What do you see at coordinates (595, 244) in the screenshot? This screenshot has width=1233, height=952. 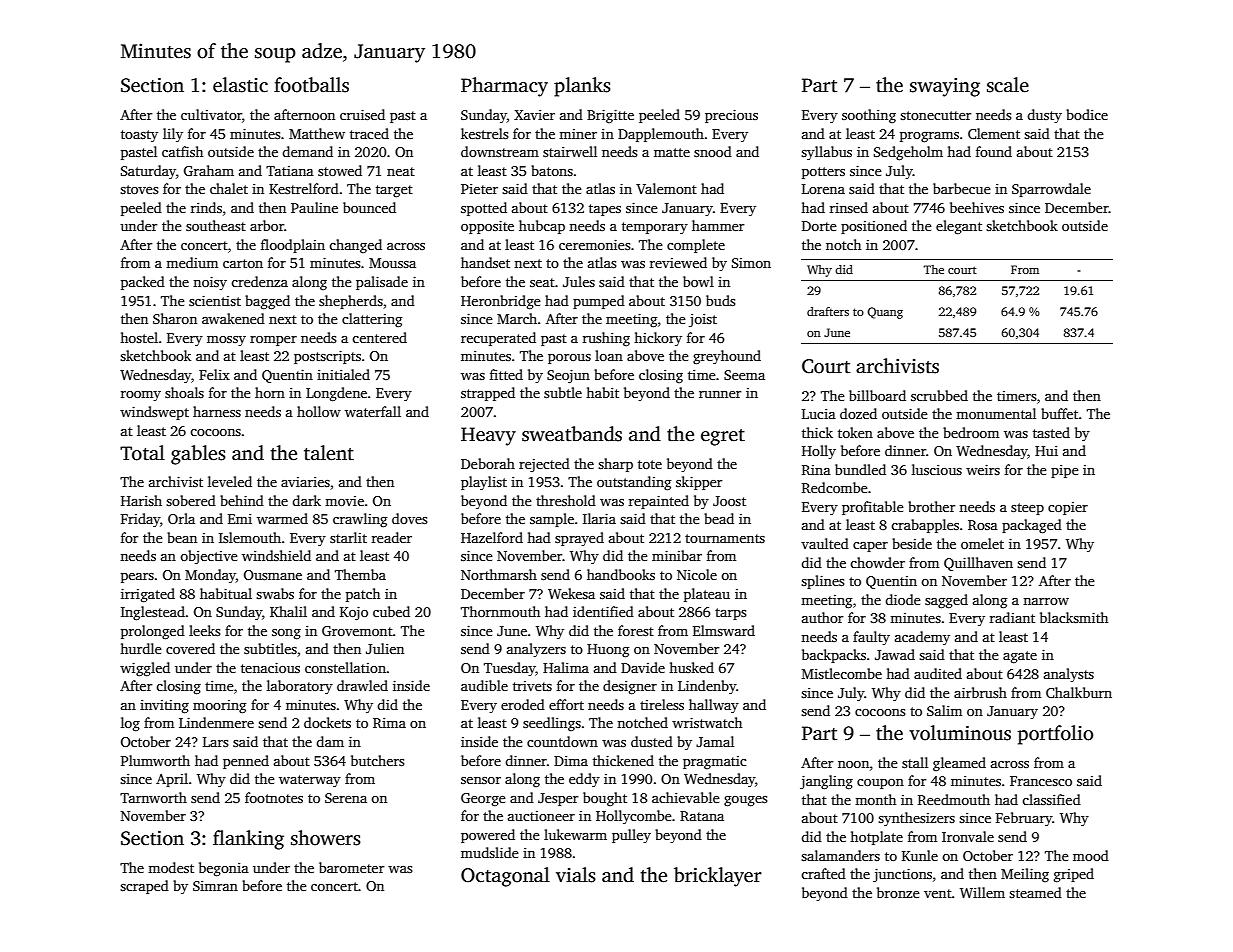 I see `ceremonies` at bounding box center [595, 244].
